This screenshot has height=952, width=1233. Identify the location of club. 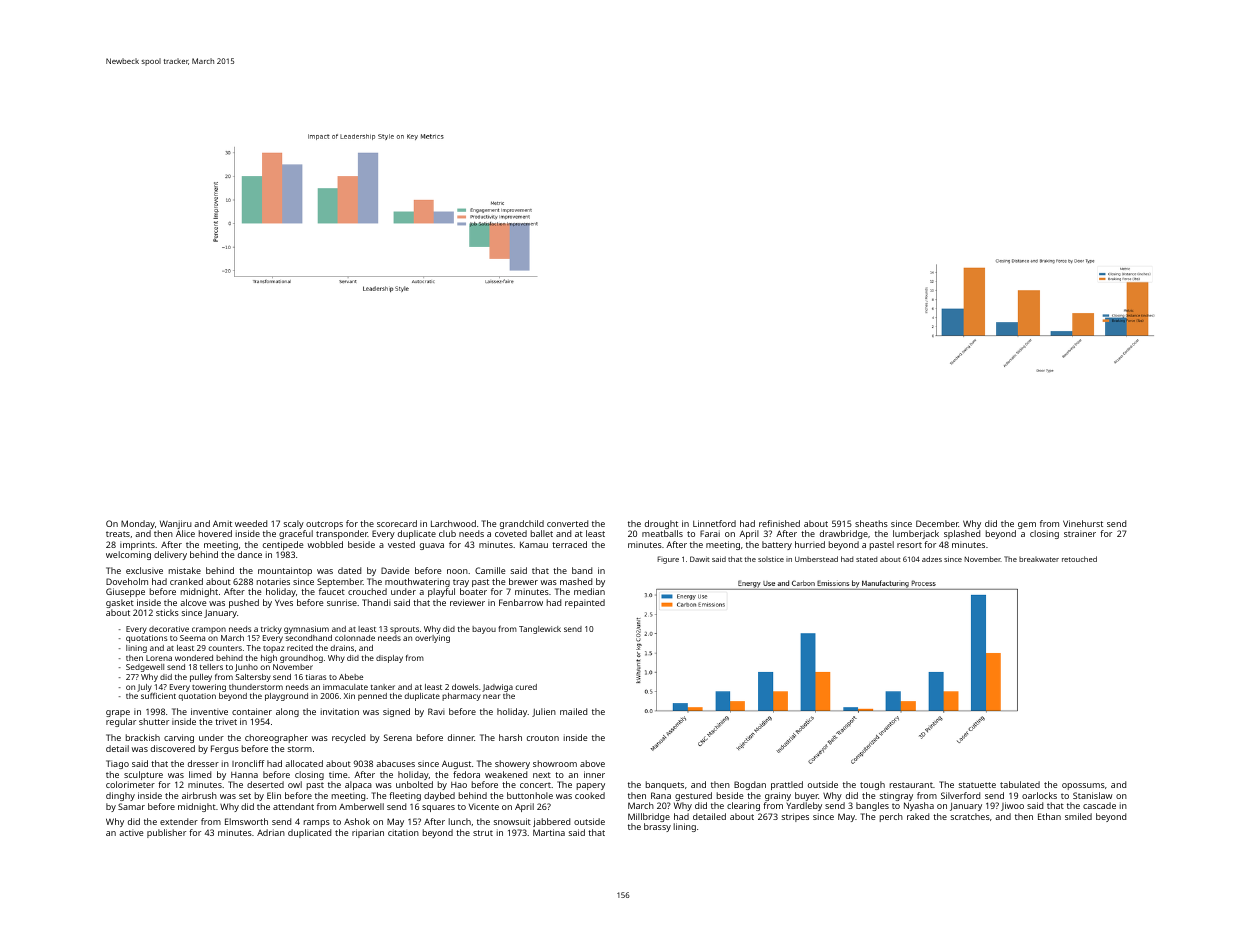
(447, 533).
